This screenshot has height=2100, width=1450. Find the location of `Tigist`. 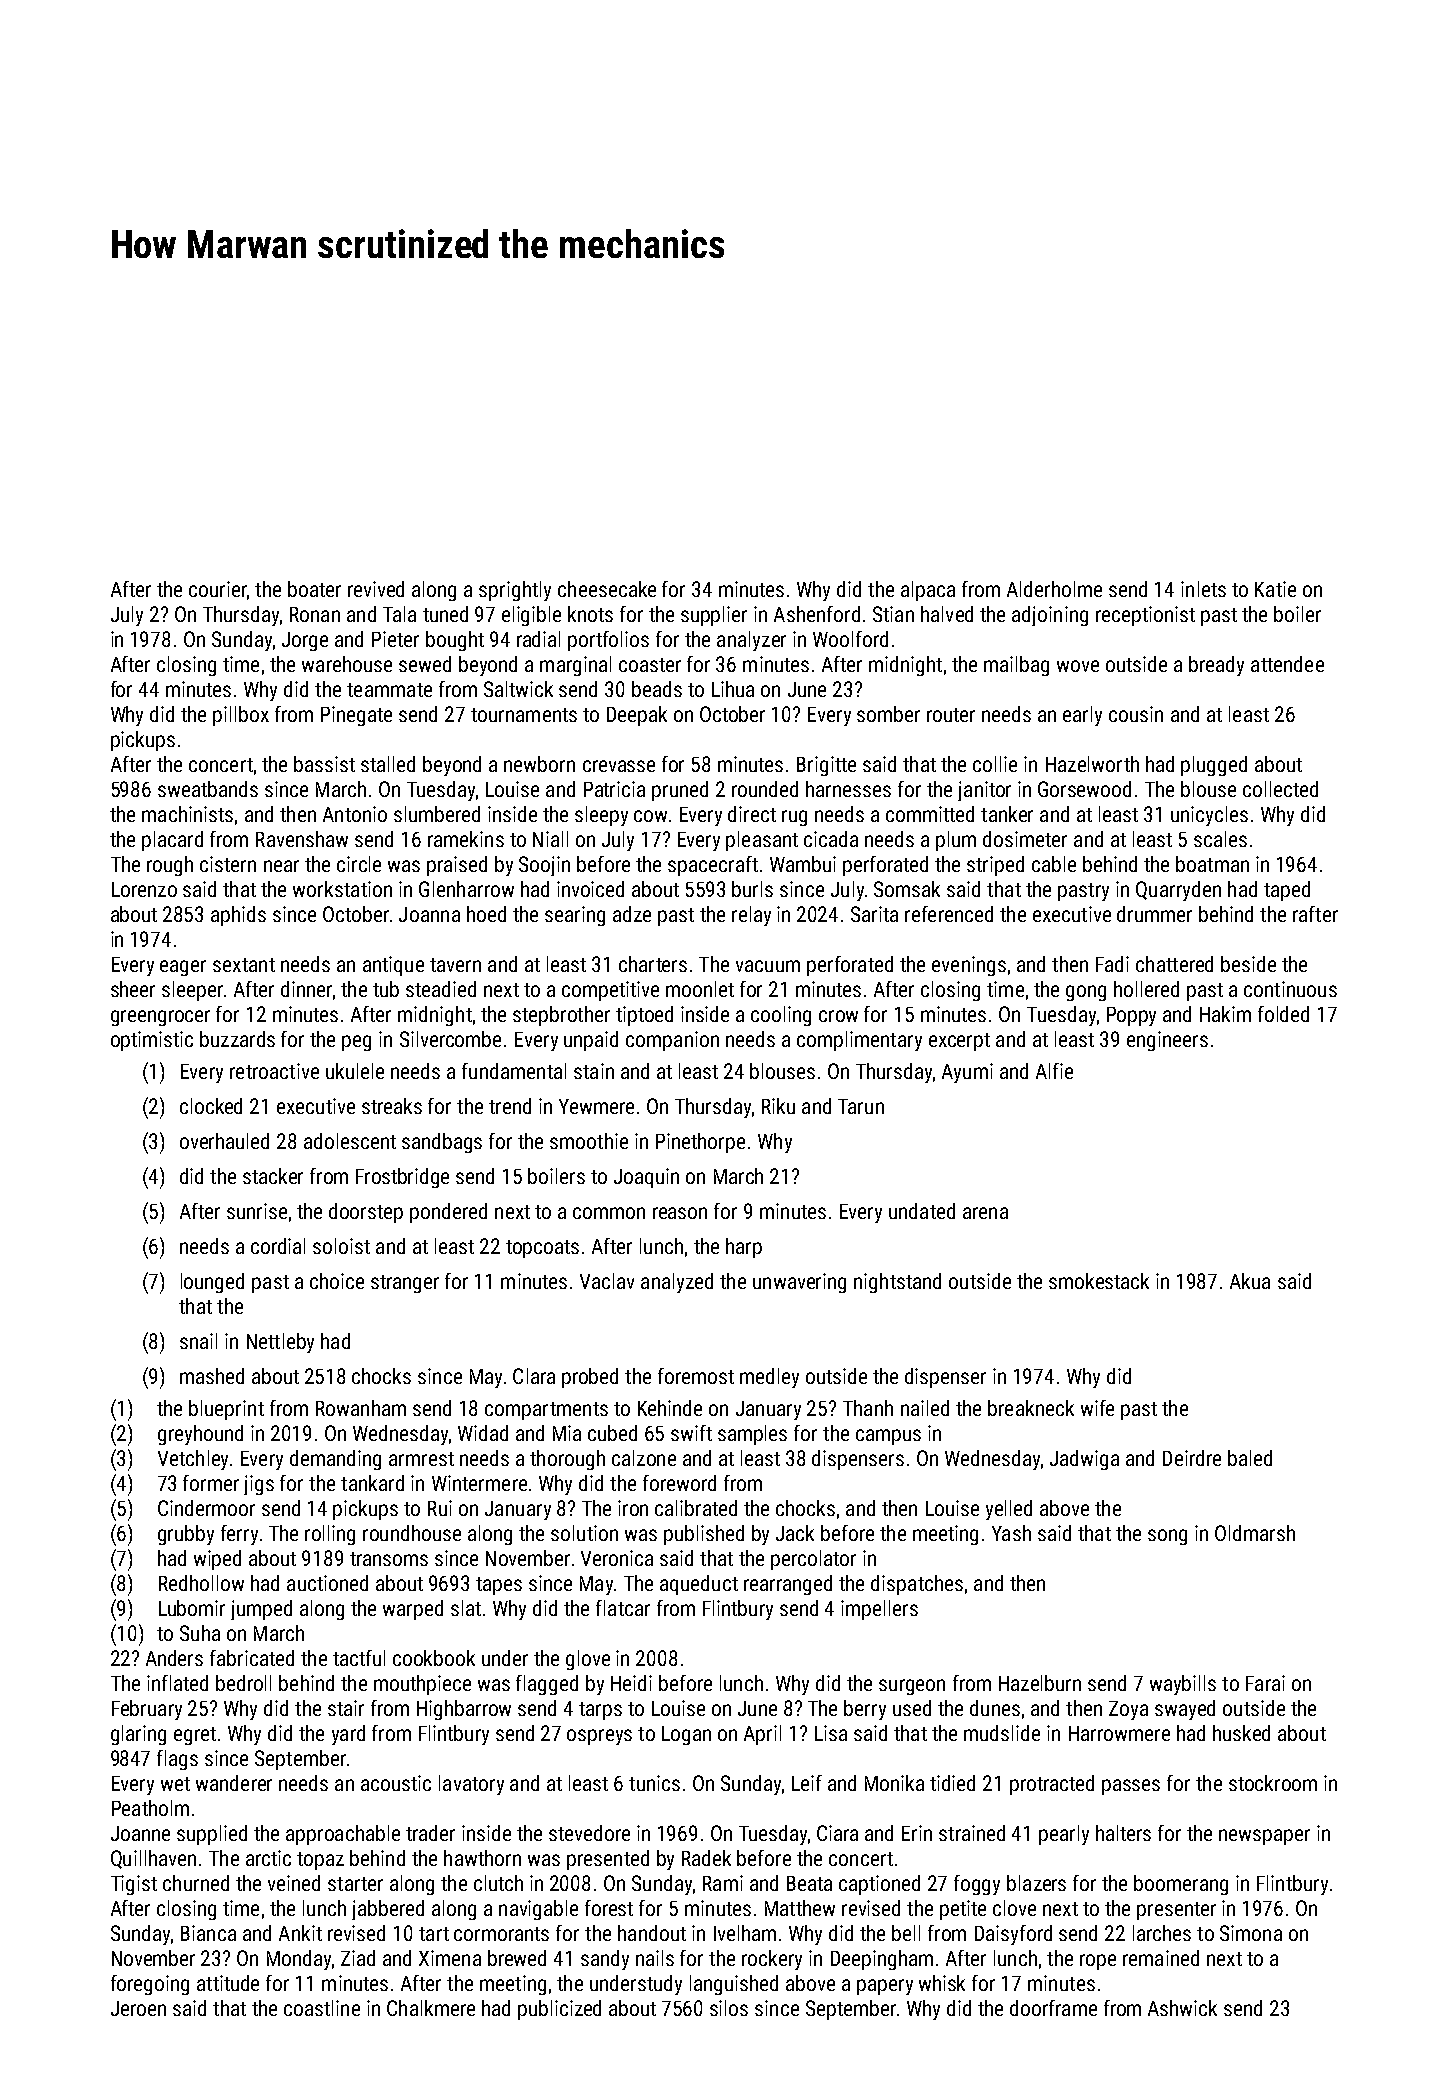

Tigist is located at coordinates (134, 1885).
